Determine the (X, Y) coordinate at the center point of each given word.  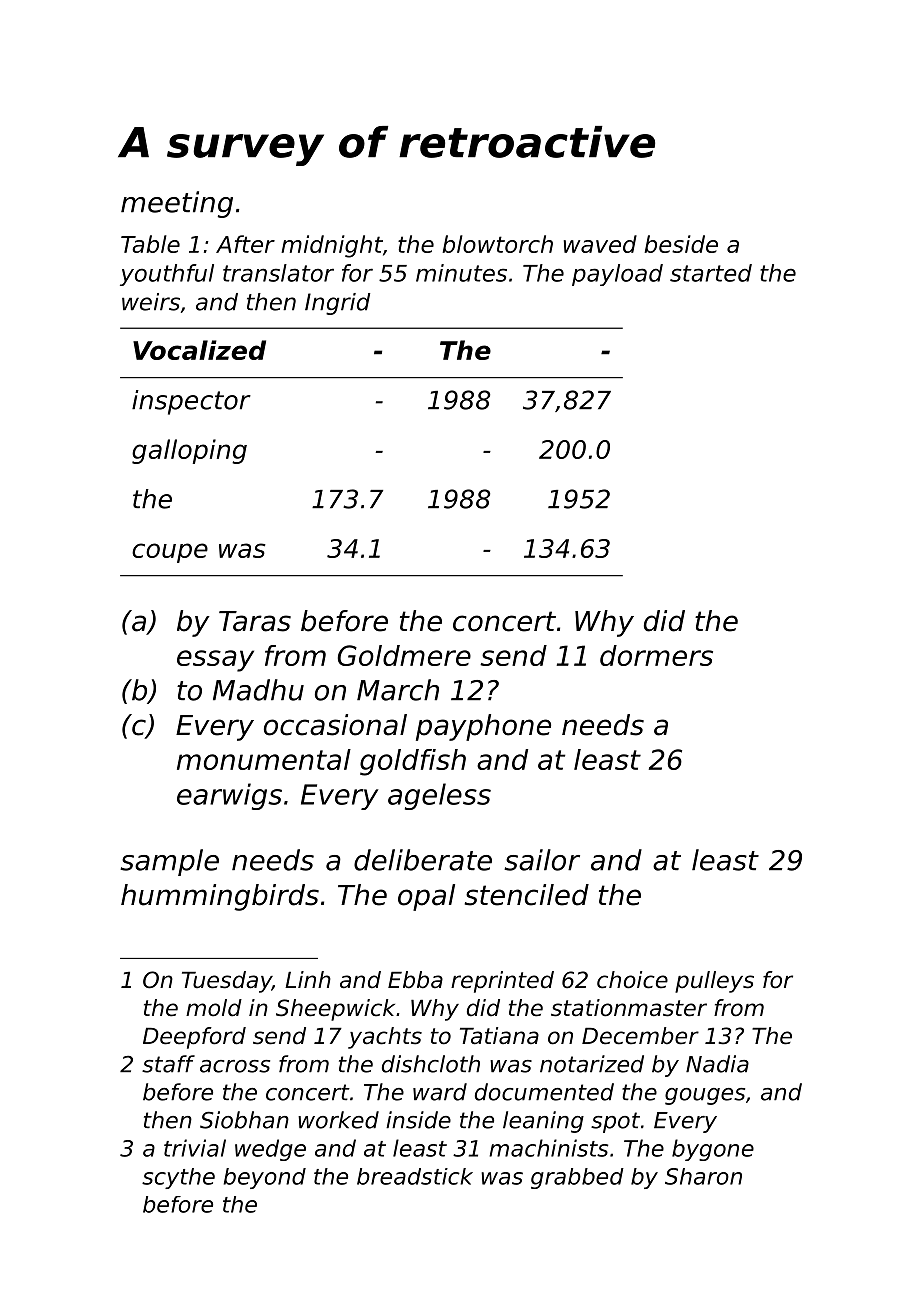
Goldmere (404, 655)
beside (681, 244)
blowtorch (497, 244)
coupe (170, 553)
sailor (542, 860)
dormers (656, 655)
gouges (705, 1096)
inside (418, 1120)
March (398, 690)
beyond (265, 1178)
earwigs (229, 796)
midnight (332, 246)
